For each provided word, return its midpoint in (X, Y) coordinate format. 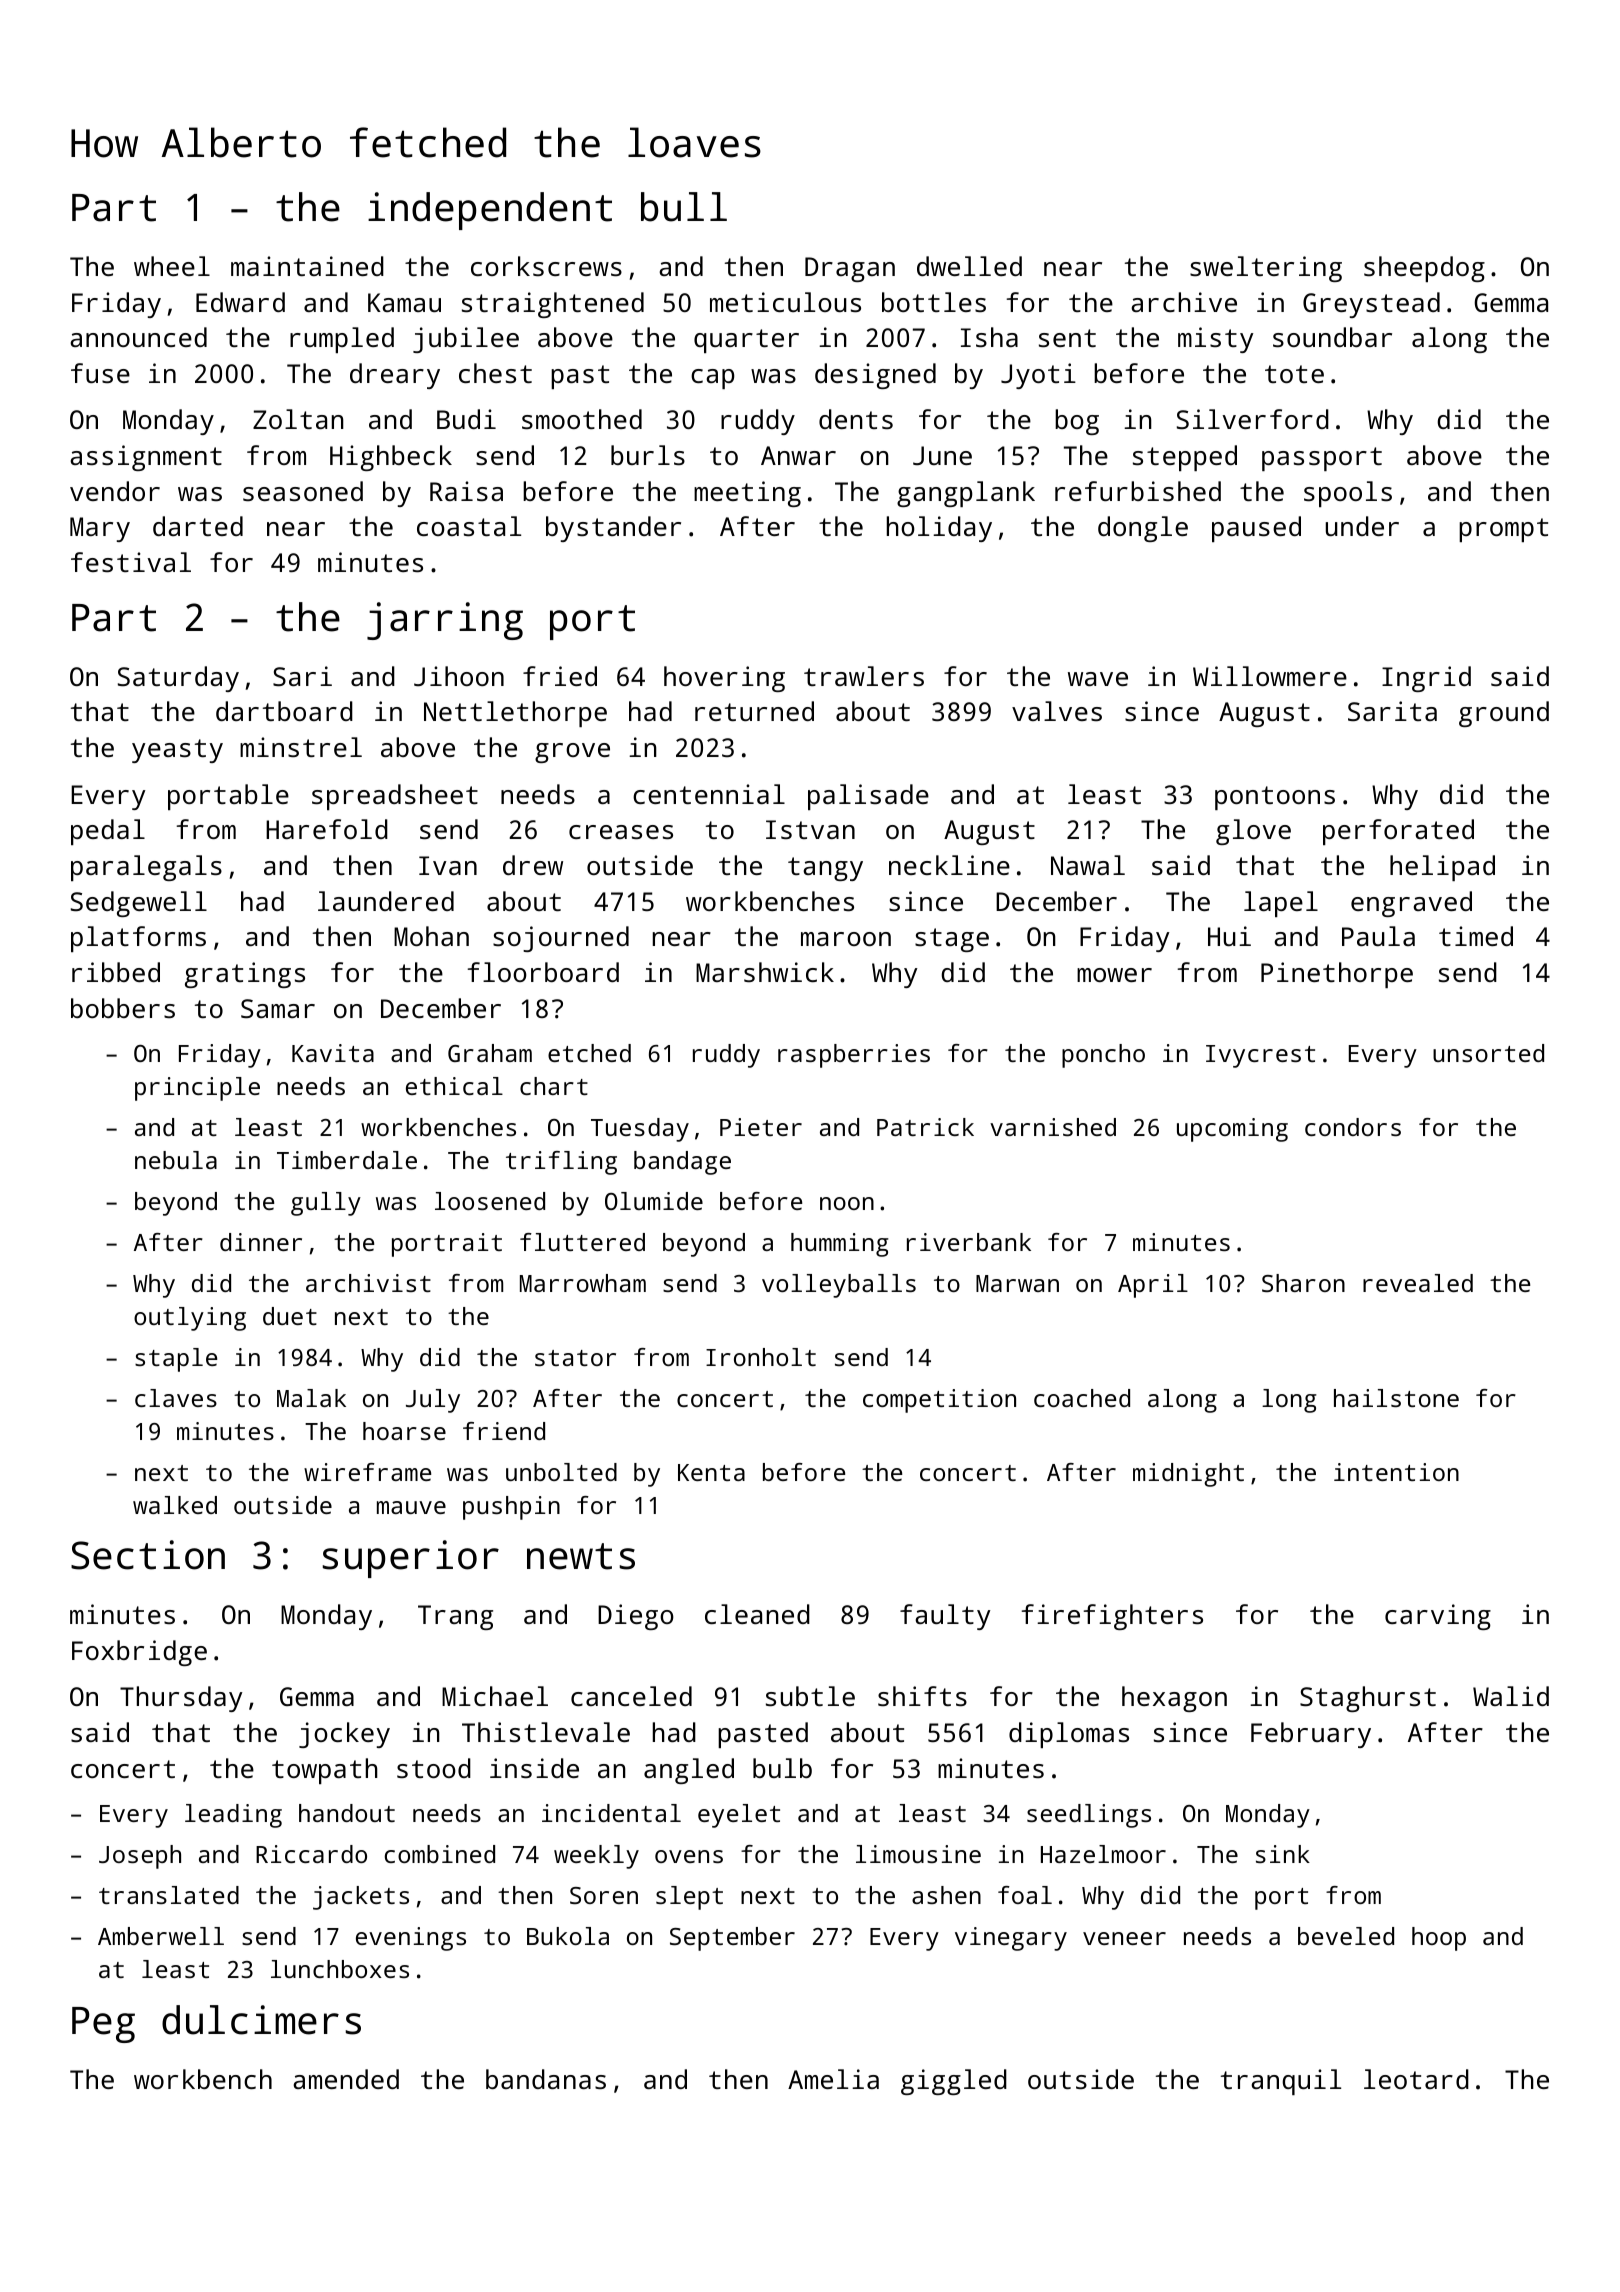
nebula (176, 1160)
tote (1294, 374)
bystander (613, 529)
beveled (1346, 1936)
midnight (1188, 1475)
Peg (103, 2025)
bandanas (546, 2079)
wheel (172, 266)
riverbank (969, 1242)
